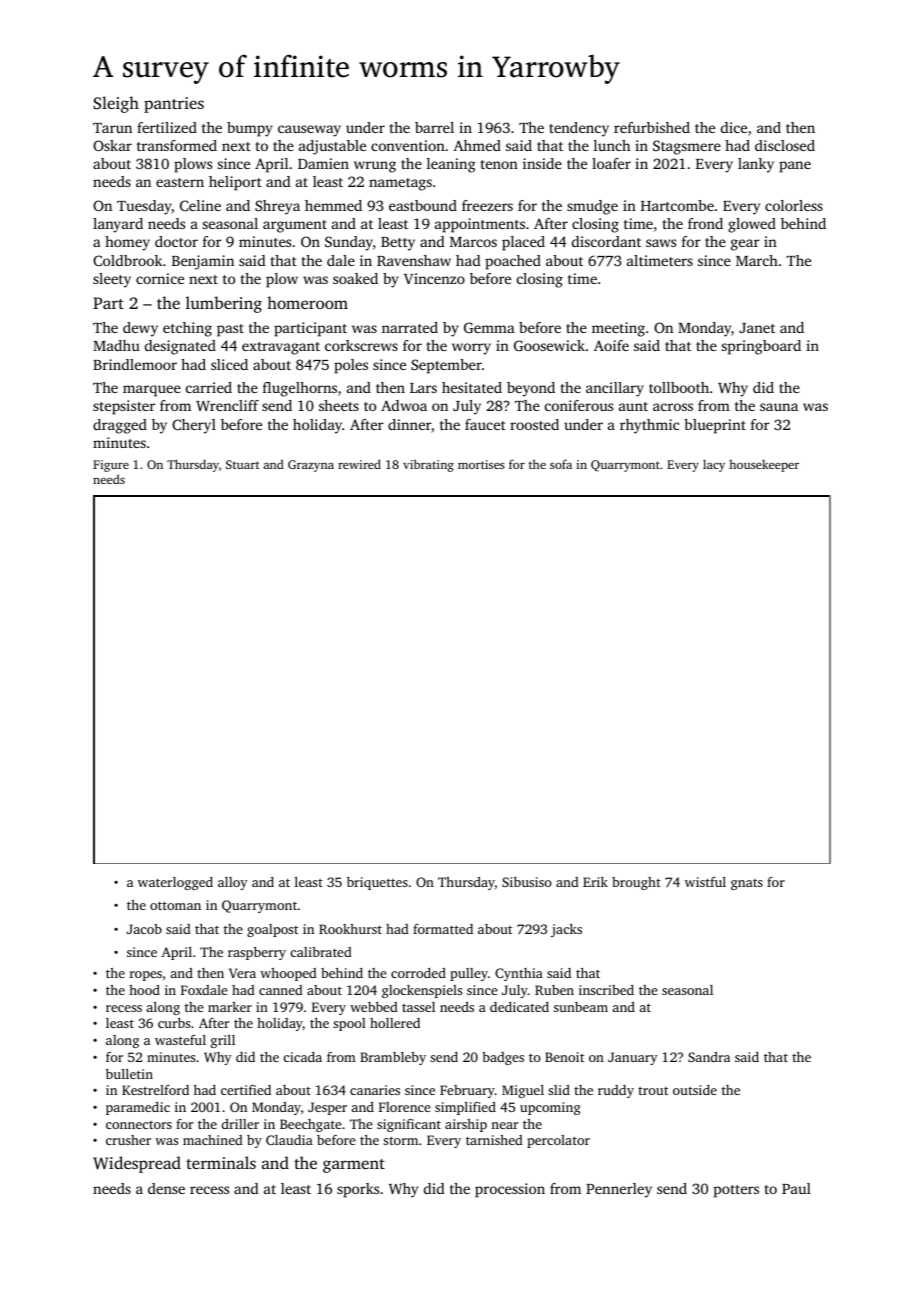  Describe the element at coordinates (116, 345) in the screenshot. I see `Madhu` at that location.
